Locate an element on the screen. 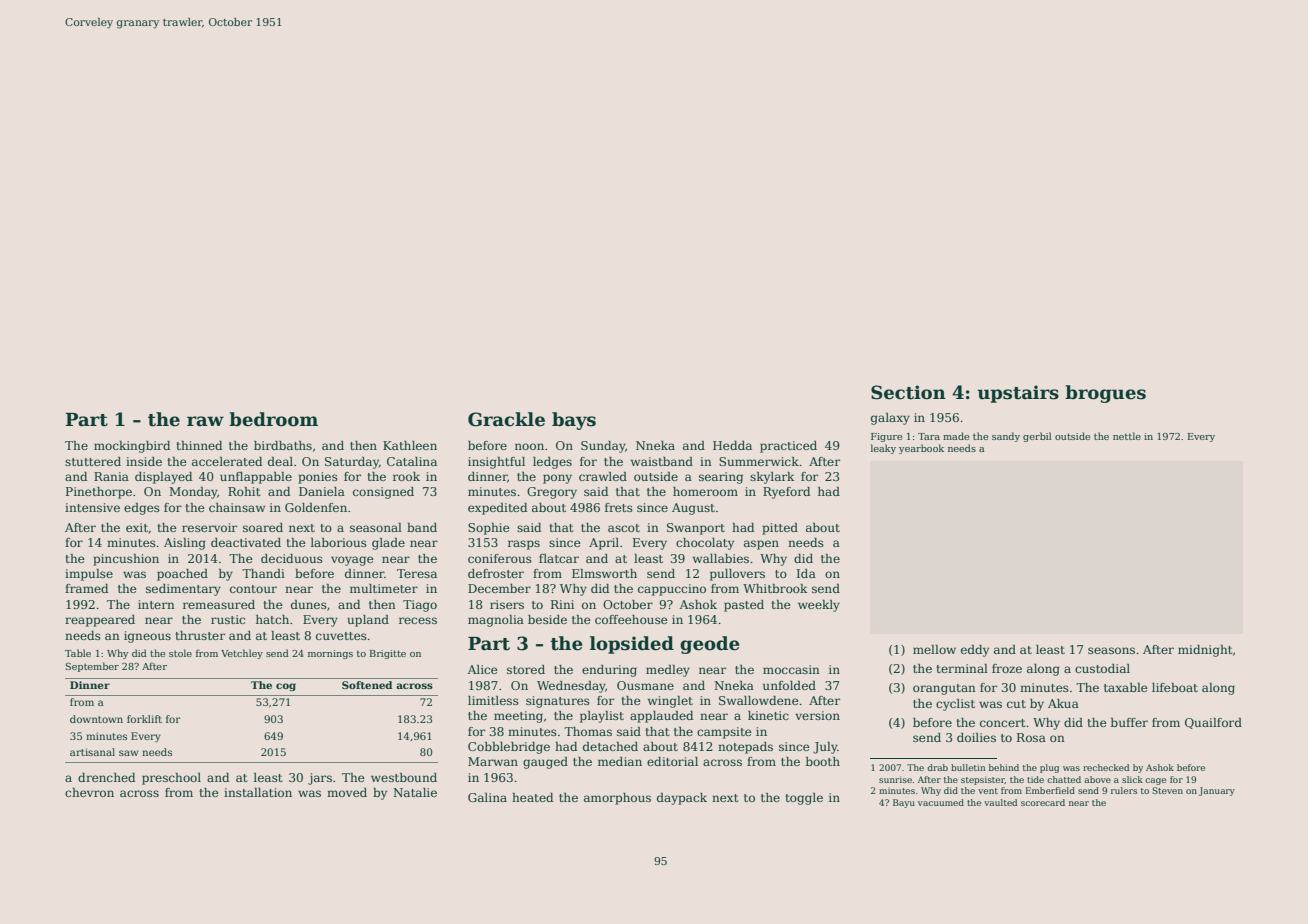 This screenshot has height=924, width=1308. stole is located at coordinates (180, 653).
